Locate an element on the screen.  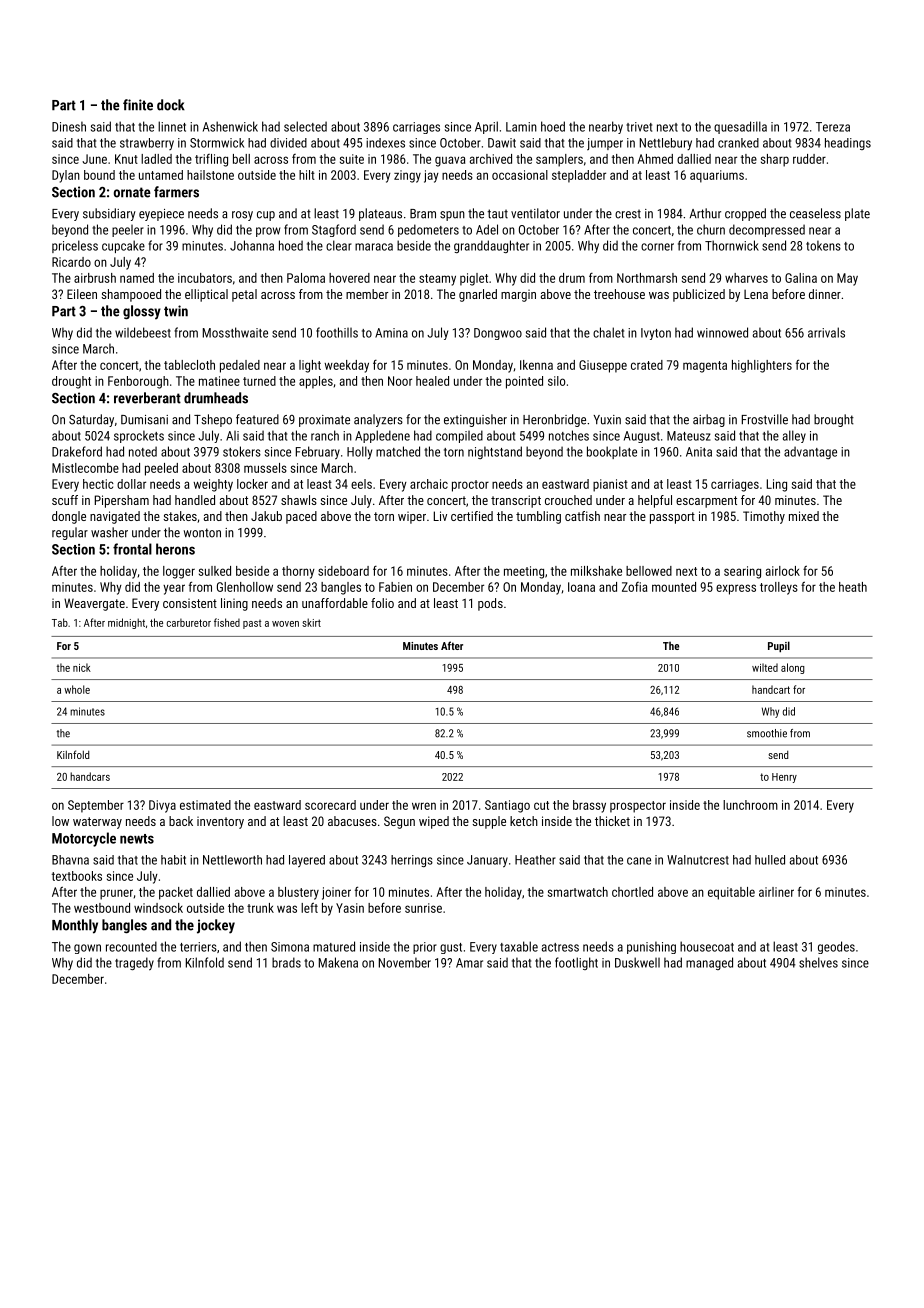
wiped is located at coordinates (434, 822).
